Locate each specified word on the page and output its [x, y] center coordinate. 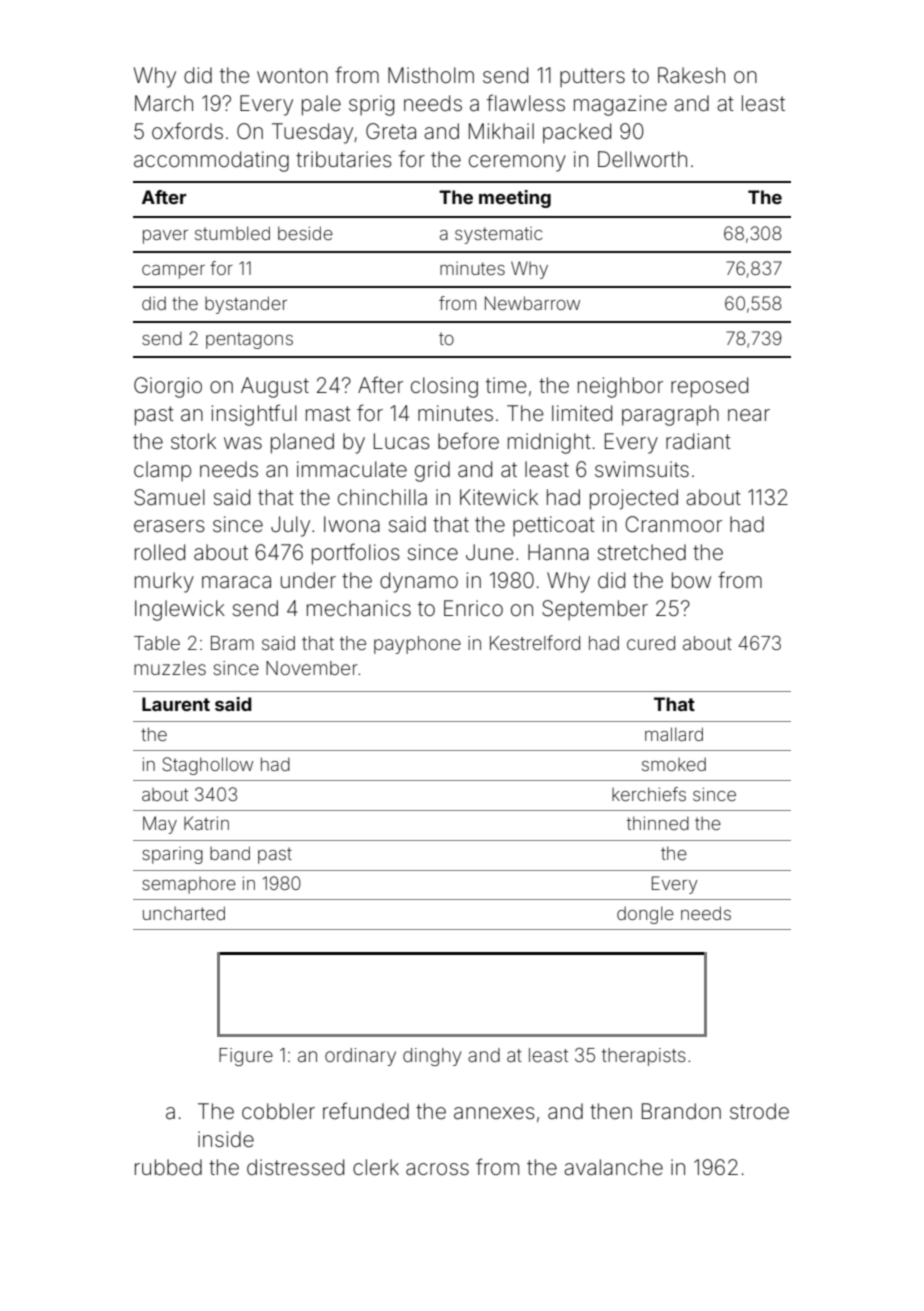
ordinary [360, 1057]
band [230, 853]
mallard [674, 734]
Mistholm [431, 75]
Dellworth [642, 159]
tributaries [344, 159]
